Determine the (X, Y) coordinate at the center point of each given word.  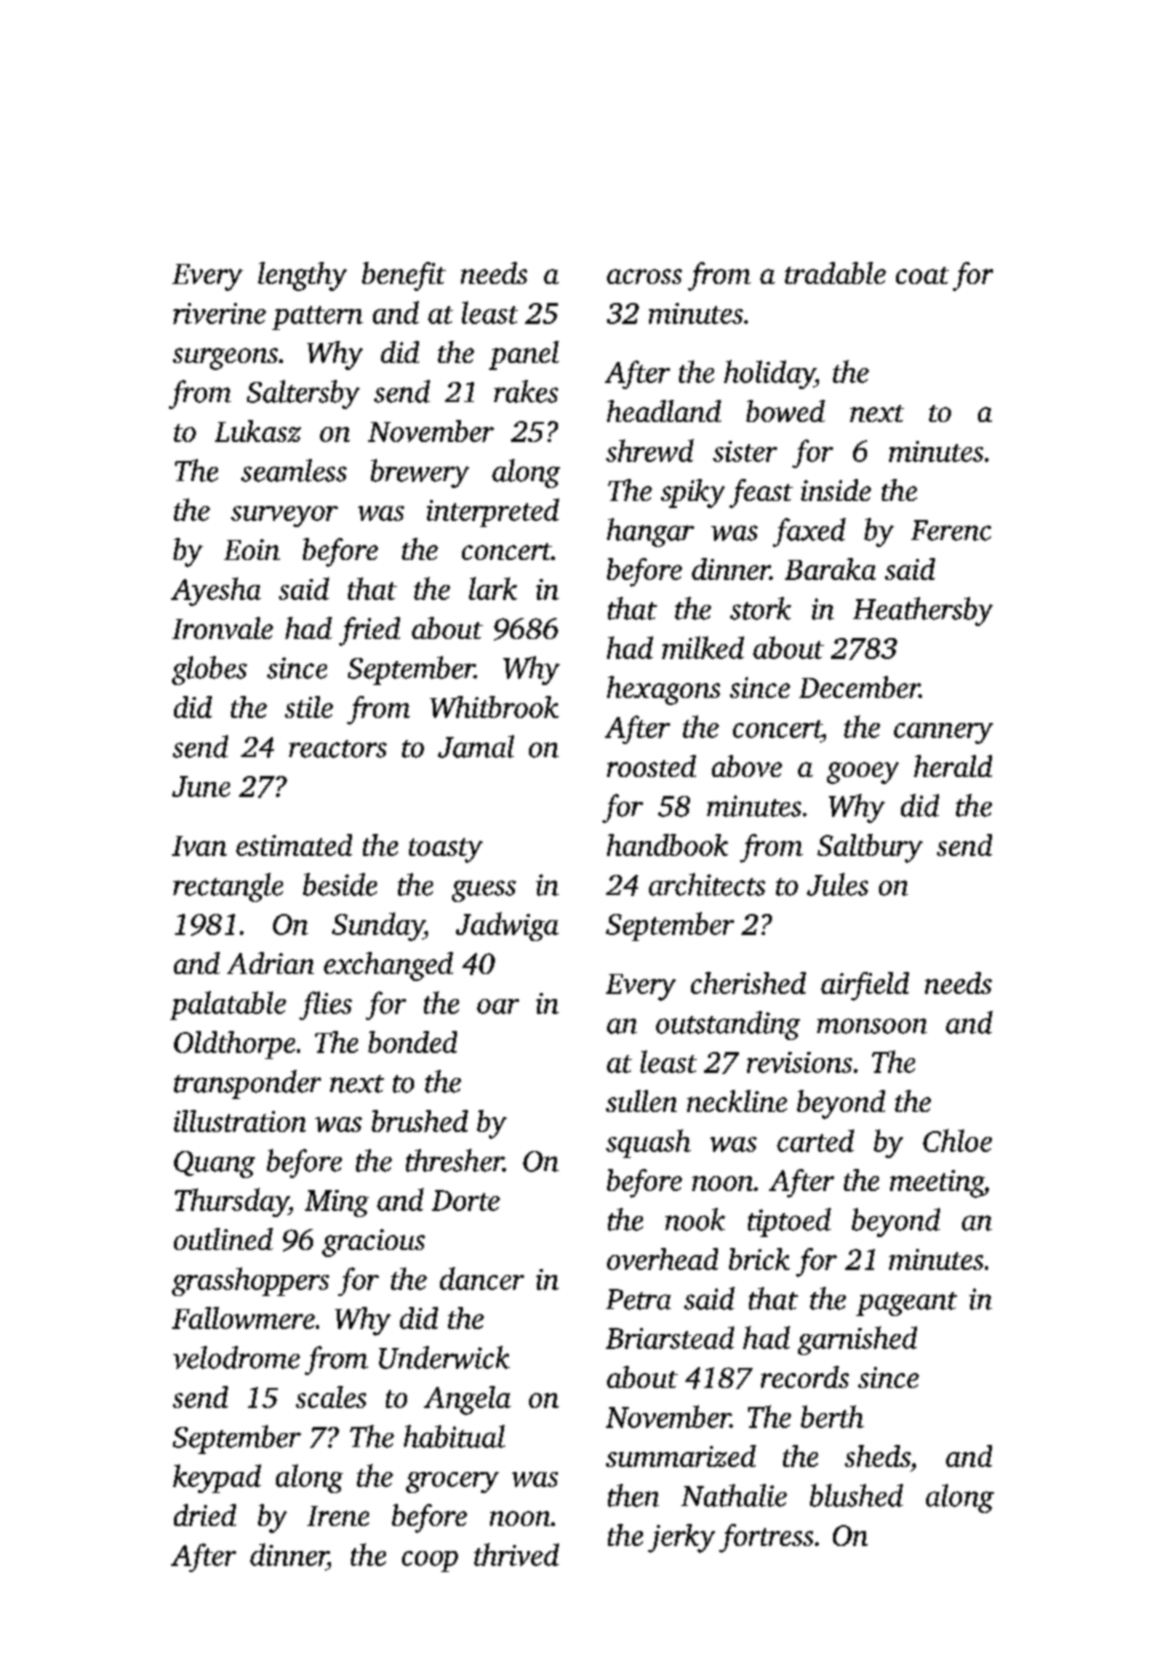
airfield (865, 986)
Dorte (466, 1200)
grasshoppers (250, 1281)
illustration (240, 1121)
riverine (219, 313)
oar (498, 1006)
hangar (650, 532)
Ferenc (951, 530)
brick (759, 1259)
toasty (446, 850)
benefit (404, 276)
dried (205, 1515)
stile (309, 707)
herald (953, 766)
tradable (835, 273)
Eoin (252, 549)
